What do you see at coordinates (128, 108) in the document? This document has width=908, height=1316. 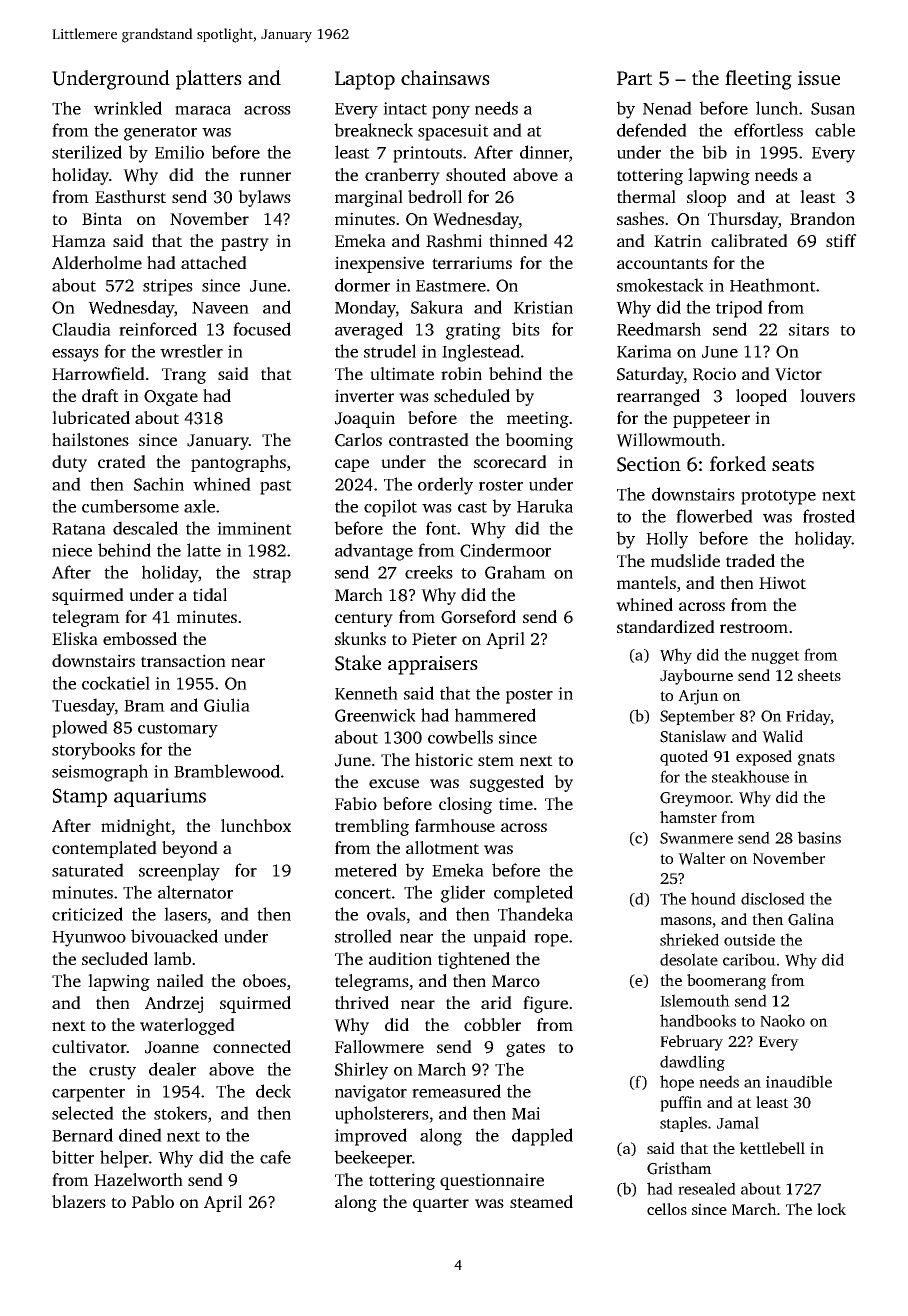 I see `wrinkled` at bounding box center [128, 108].
